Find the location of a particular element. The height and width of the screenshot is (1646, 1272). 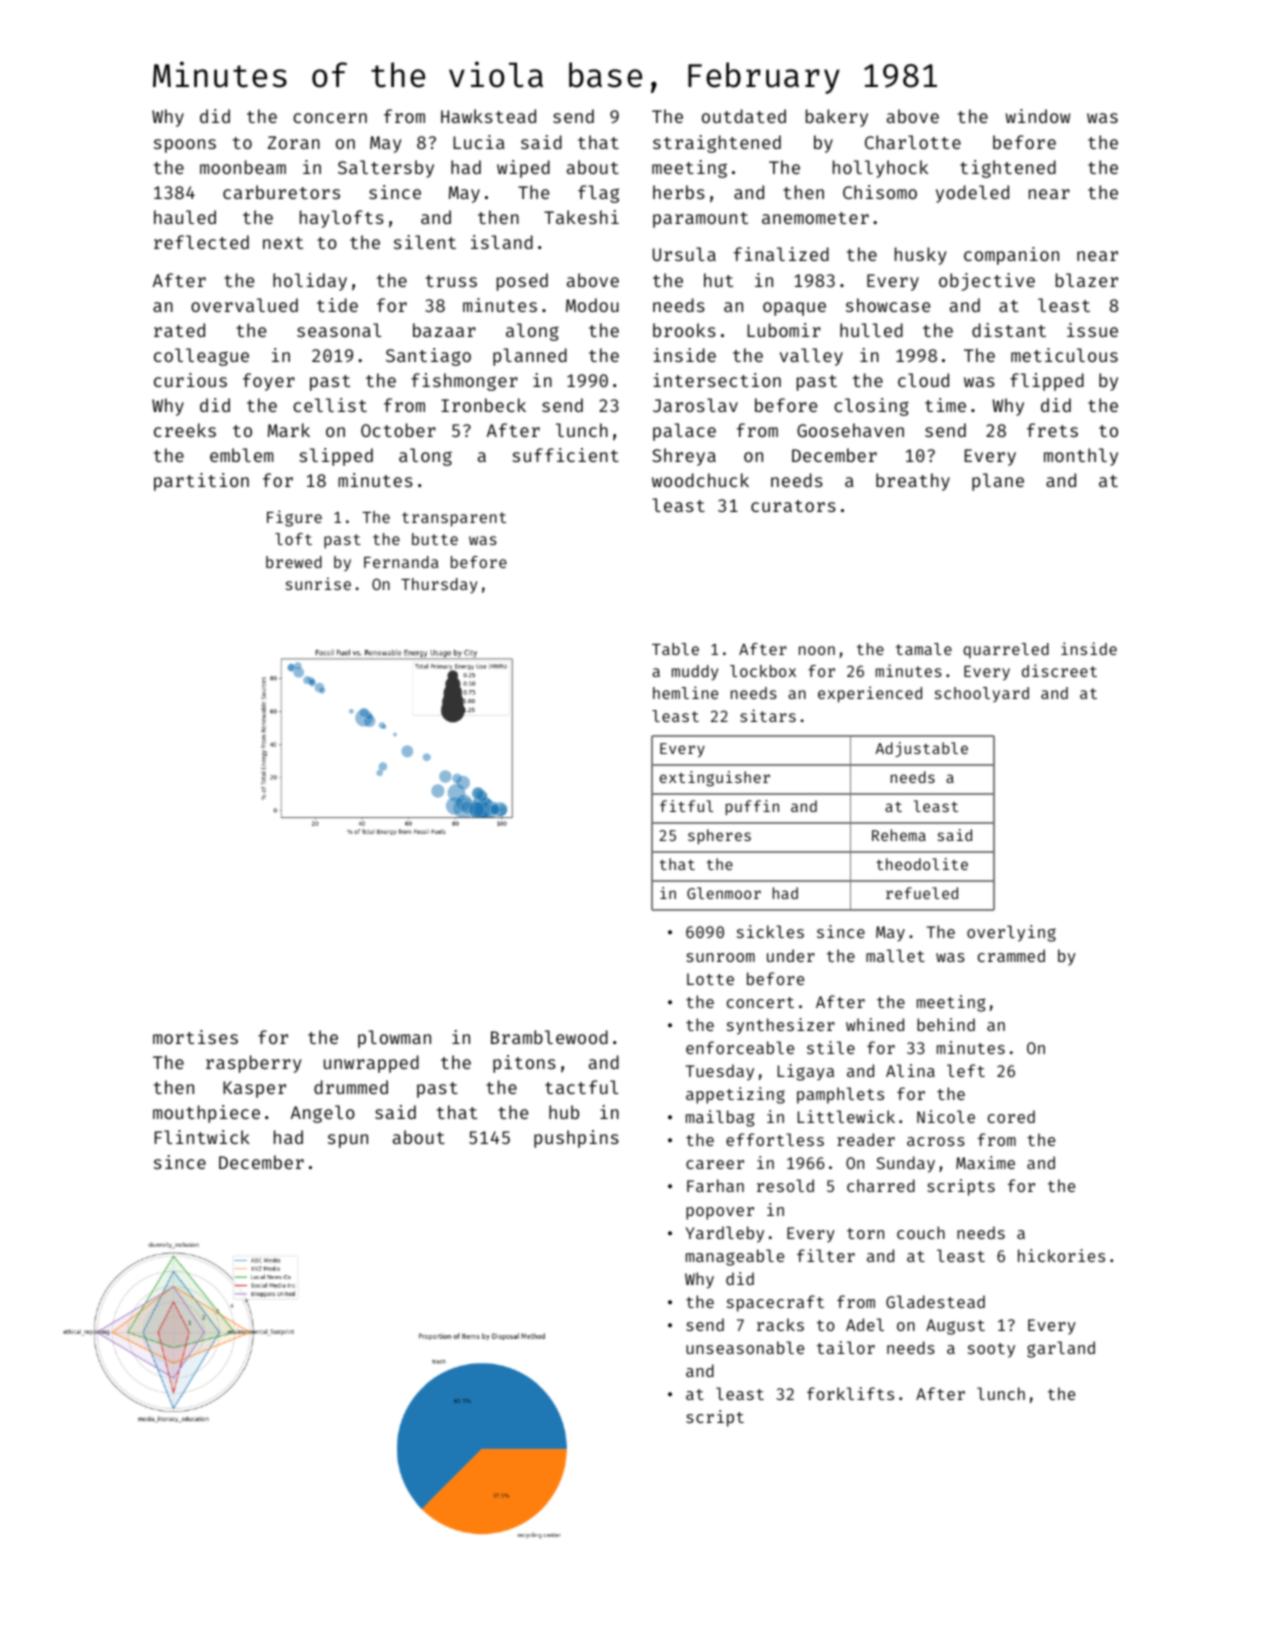

unseasonable is located at coordinates (745, 1347).
